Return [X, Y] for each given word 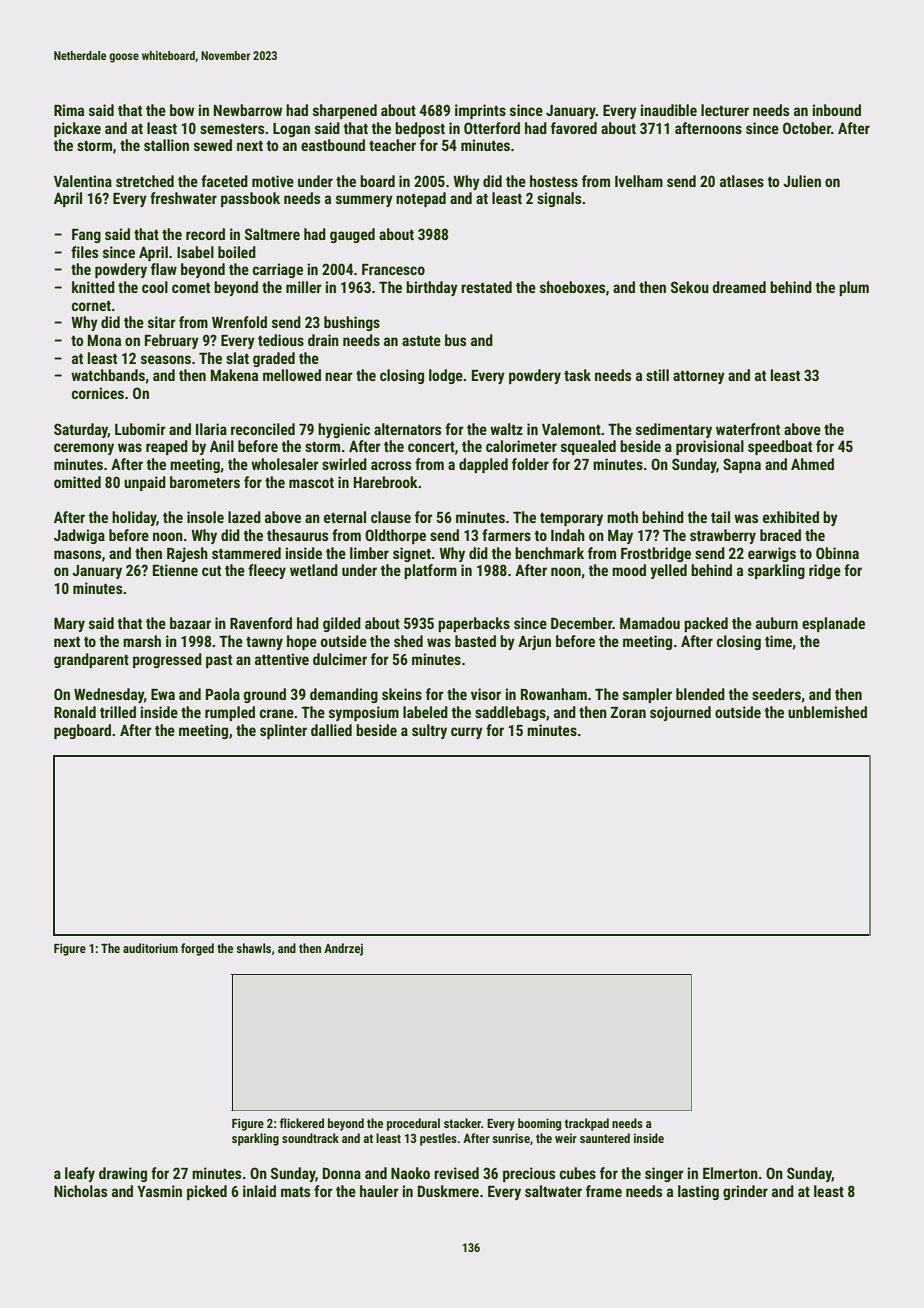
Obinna [837, 553]
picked [207, 1192]
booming [539, 1124]
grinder [745, 1192]
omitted [77, 482]
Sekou [690, 287]
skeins [402, 694]
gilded [342, 624]
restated [486, 287]
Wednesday [109, 695]
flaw [164, 269]
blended [700, 694]
